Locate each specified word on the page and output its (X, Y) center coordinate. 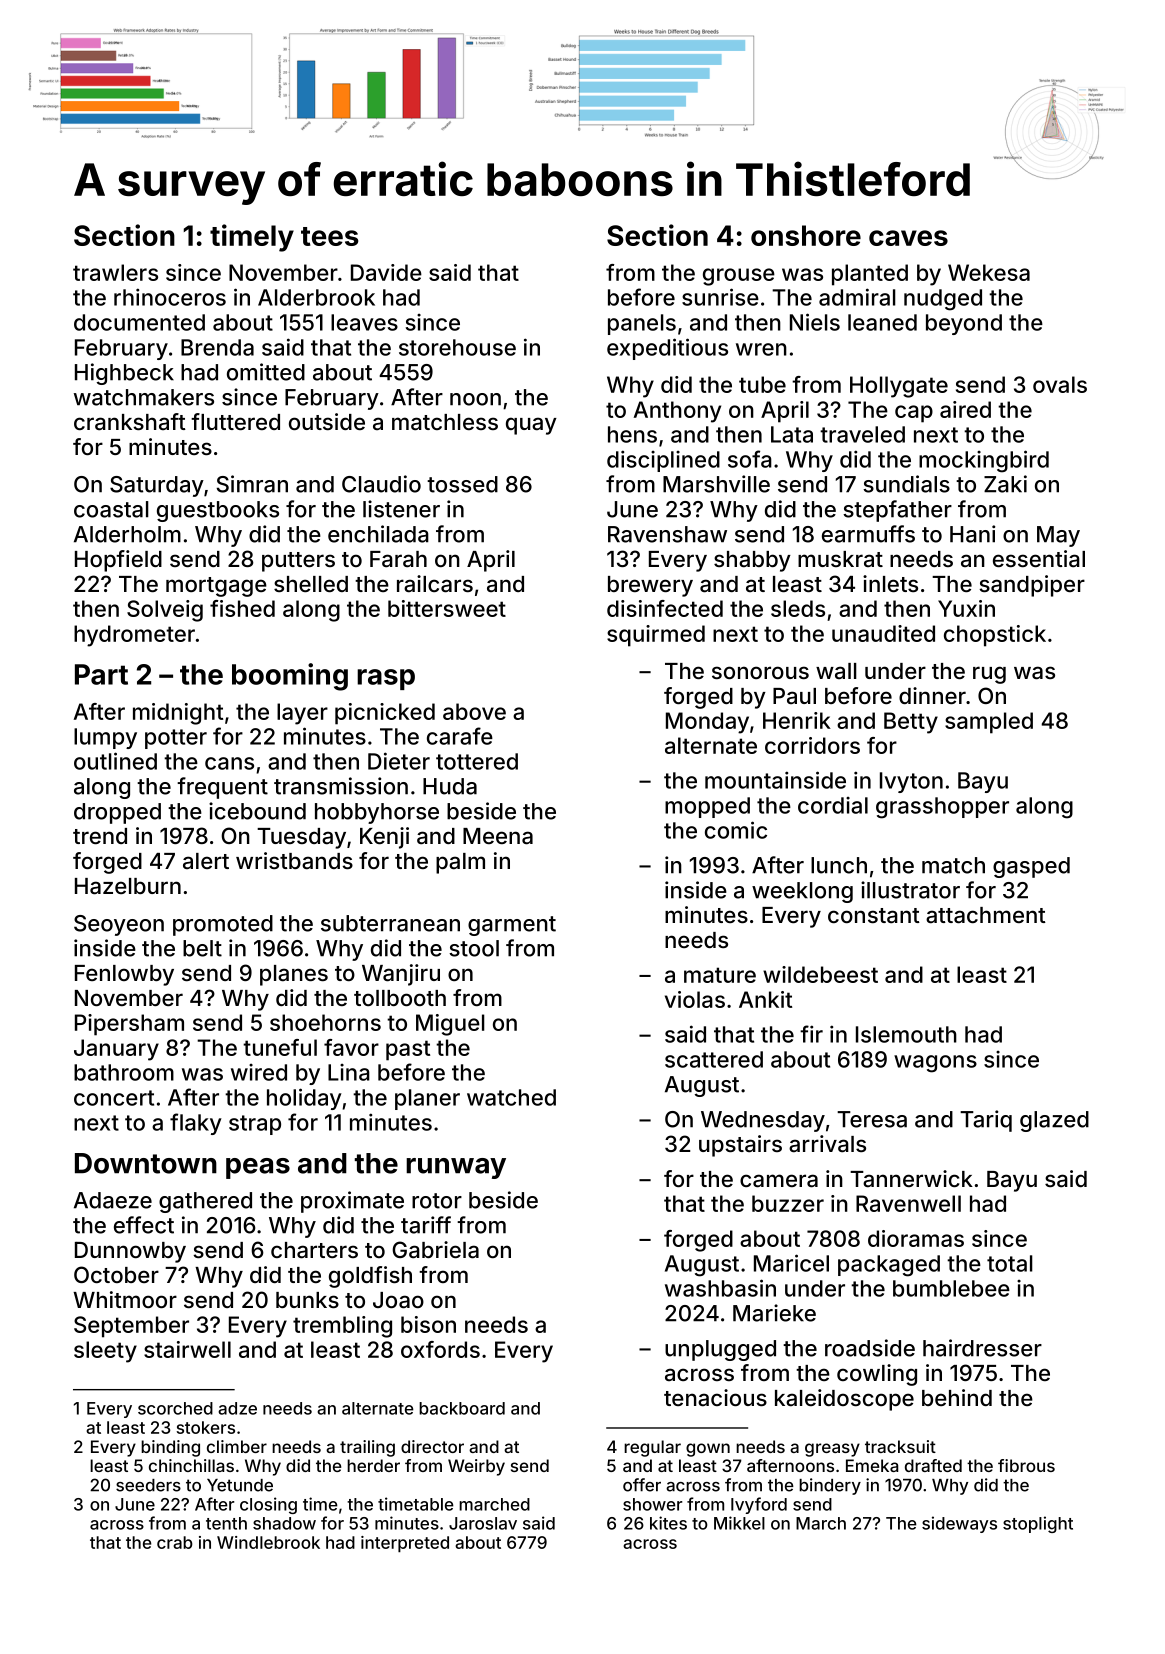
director (432, 1446)
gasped (1031, 867)
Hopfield (118, 561)
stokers (206, 1427)
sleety (105, 1352)
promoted (223, 925)
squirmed (656, 636)
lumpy (105, 738)
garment (512, 926)
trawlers (115, 272)
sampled (989, 723)
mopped (707, 807)
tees (329, 236)
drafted (933, 1465)
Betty (911, 723)
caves (908, 238)
